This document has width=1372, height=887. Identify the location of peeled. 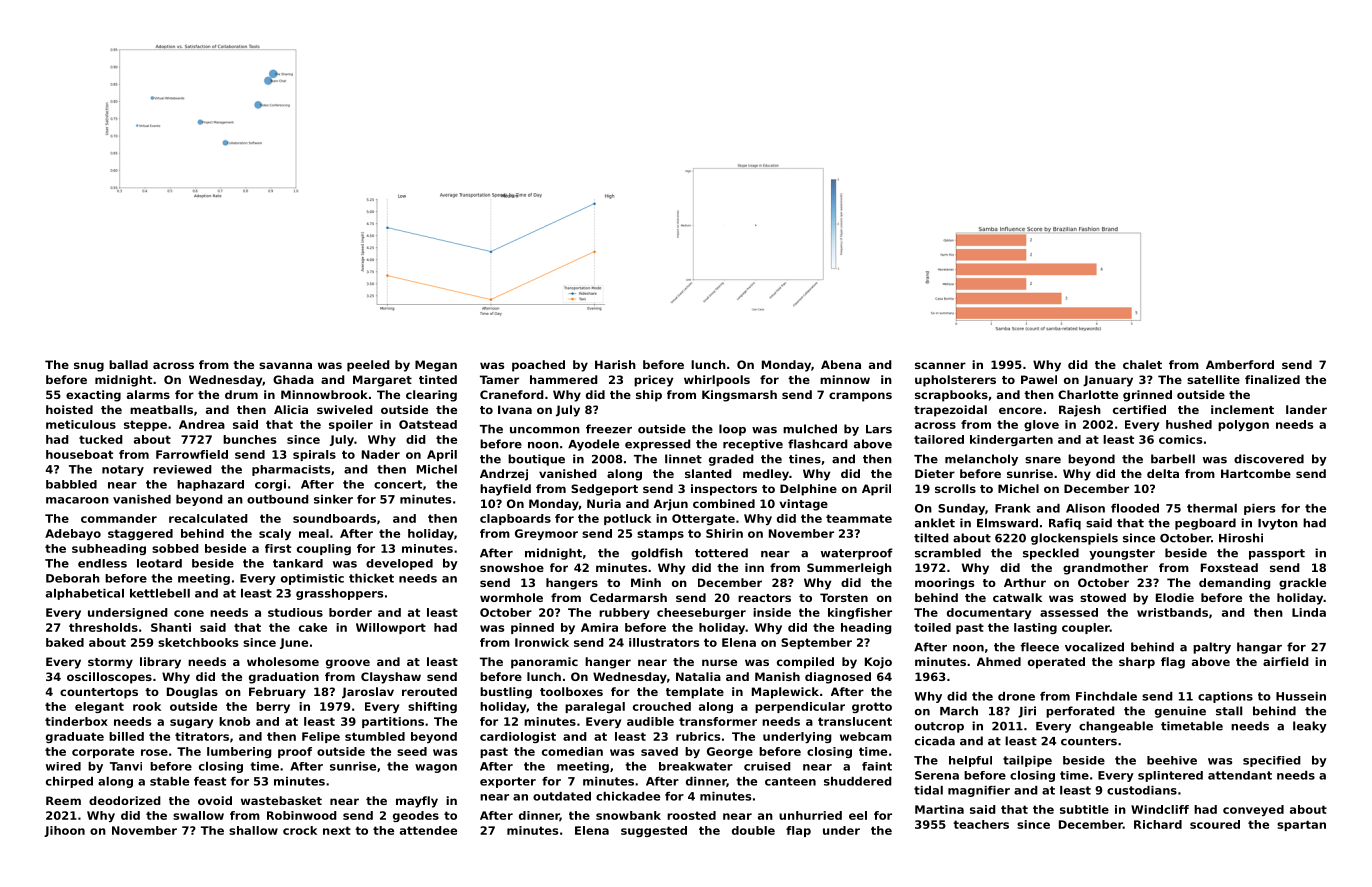
(368, 366).
